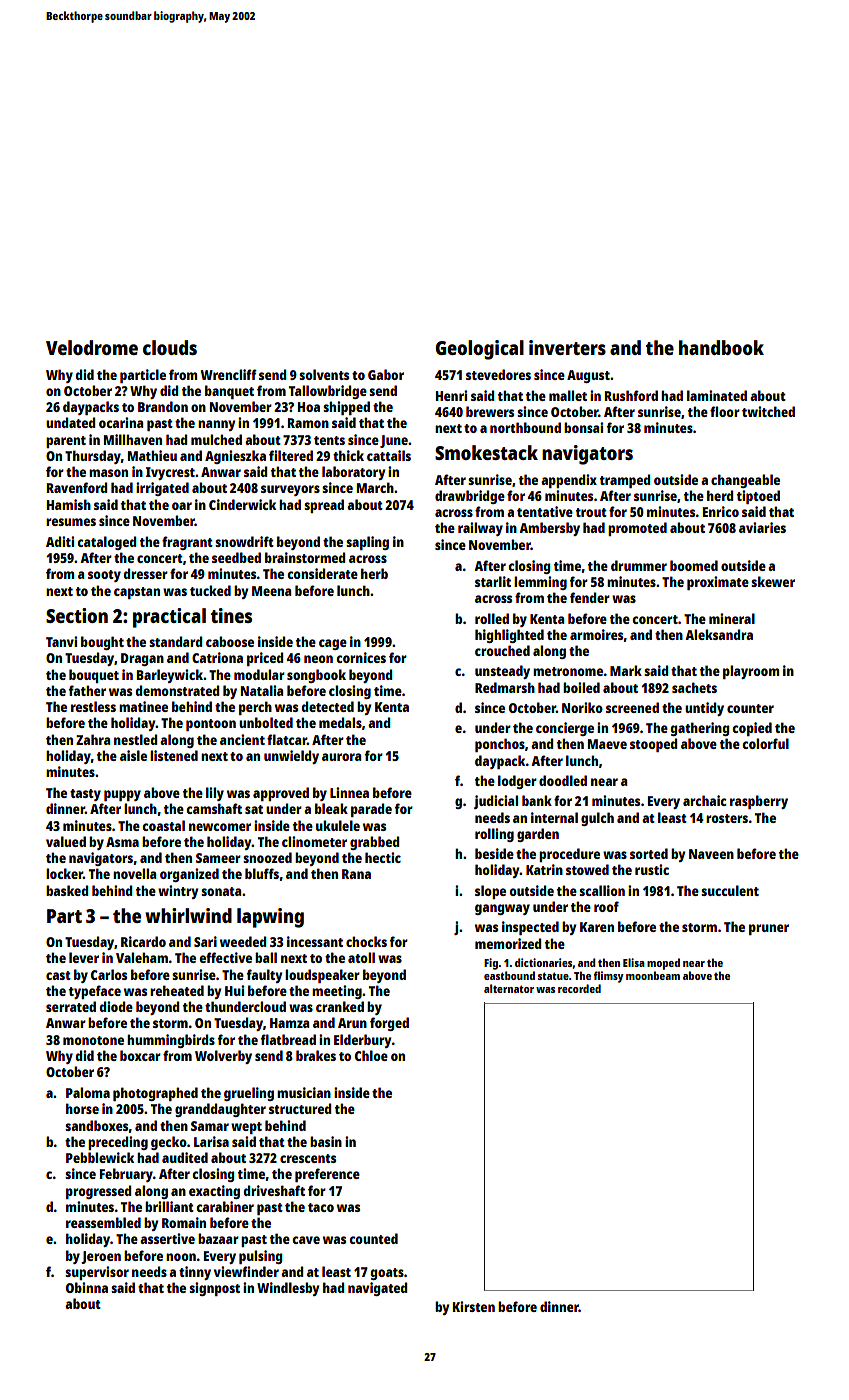 This image has height=1400, width=849. What do you see at coordinates (480, 350) in the image?
I see `Geological` at bounding box center [480, 350].
